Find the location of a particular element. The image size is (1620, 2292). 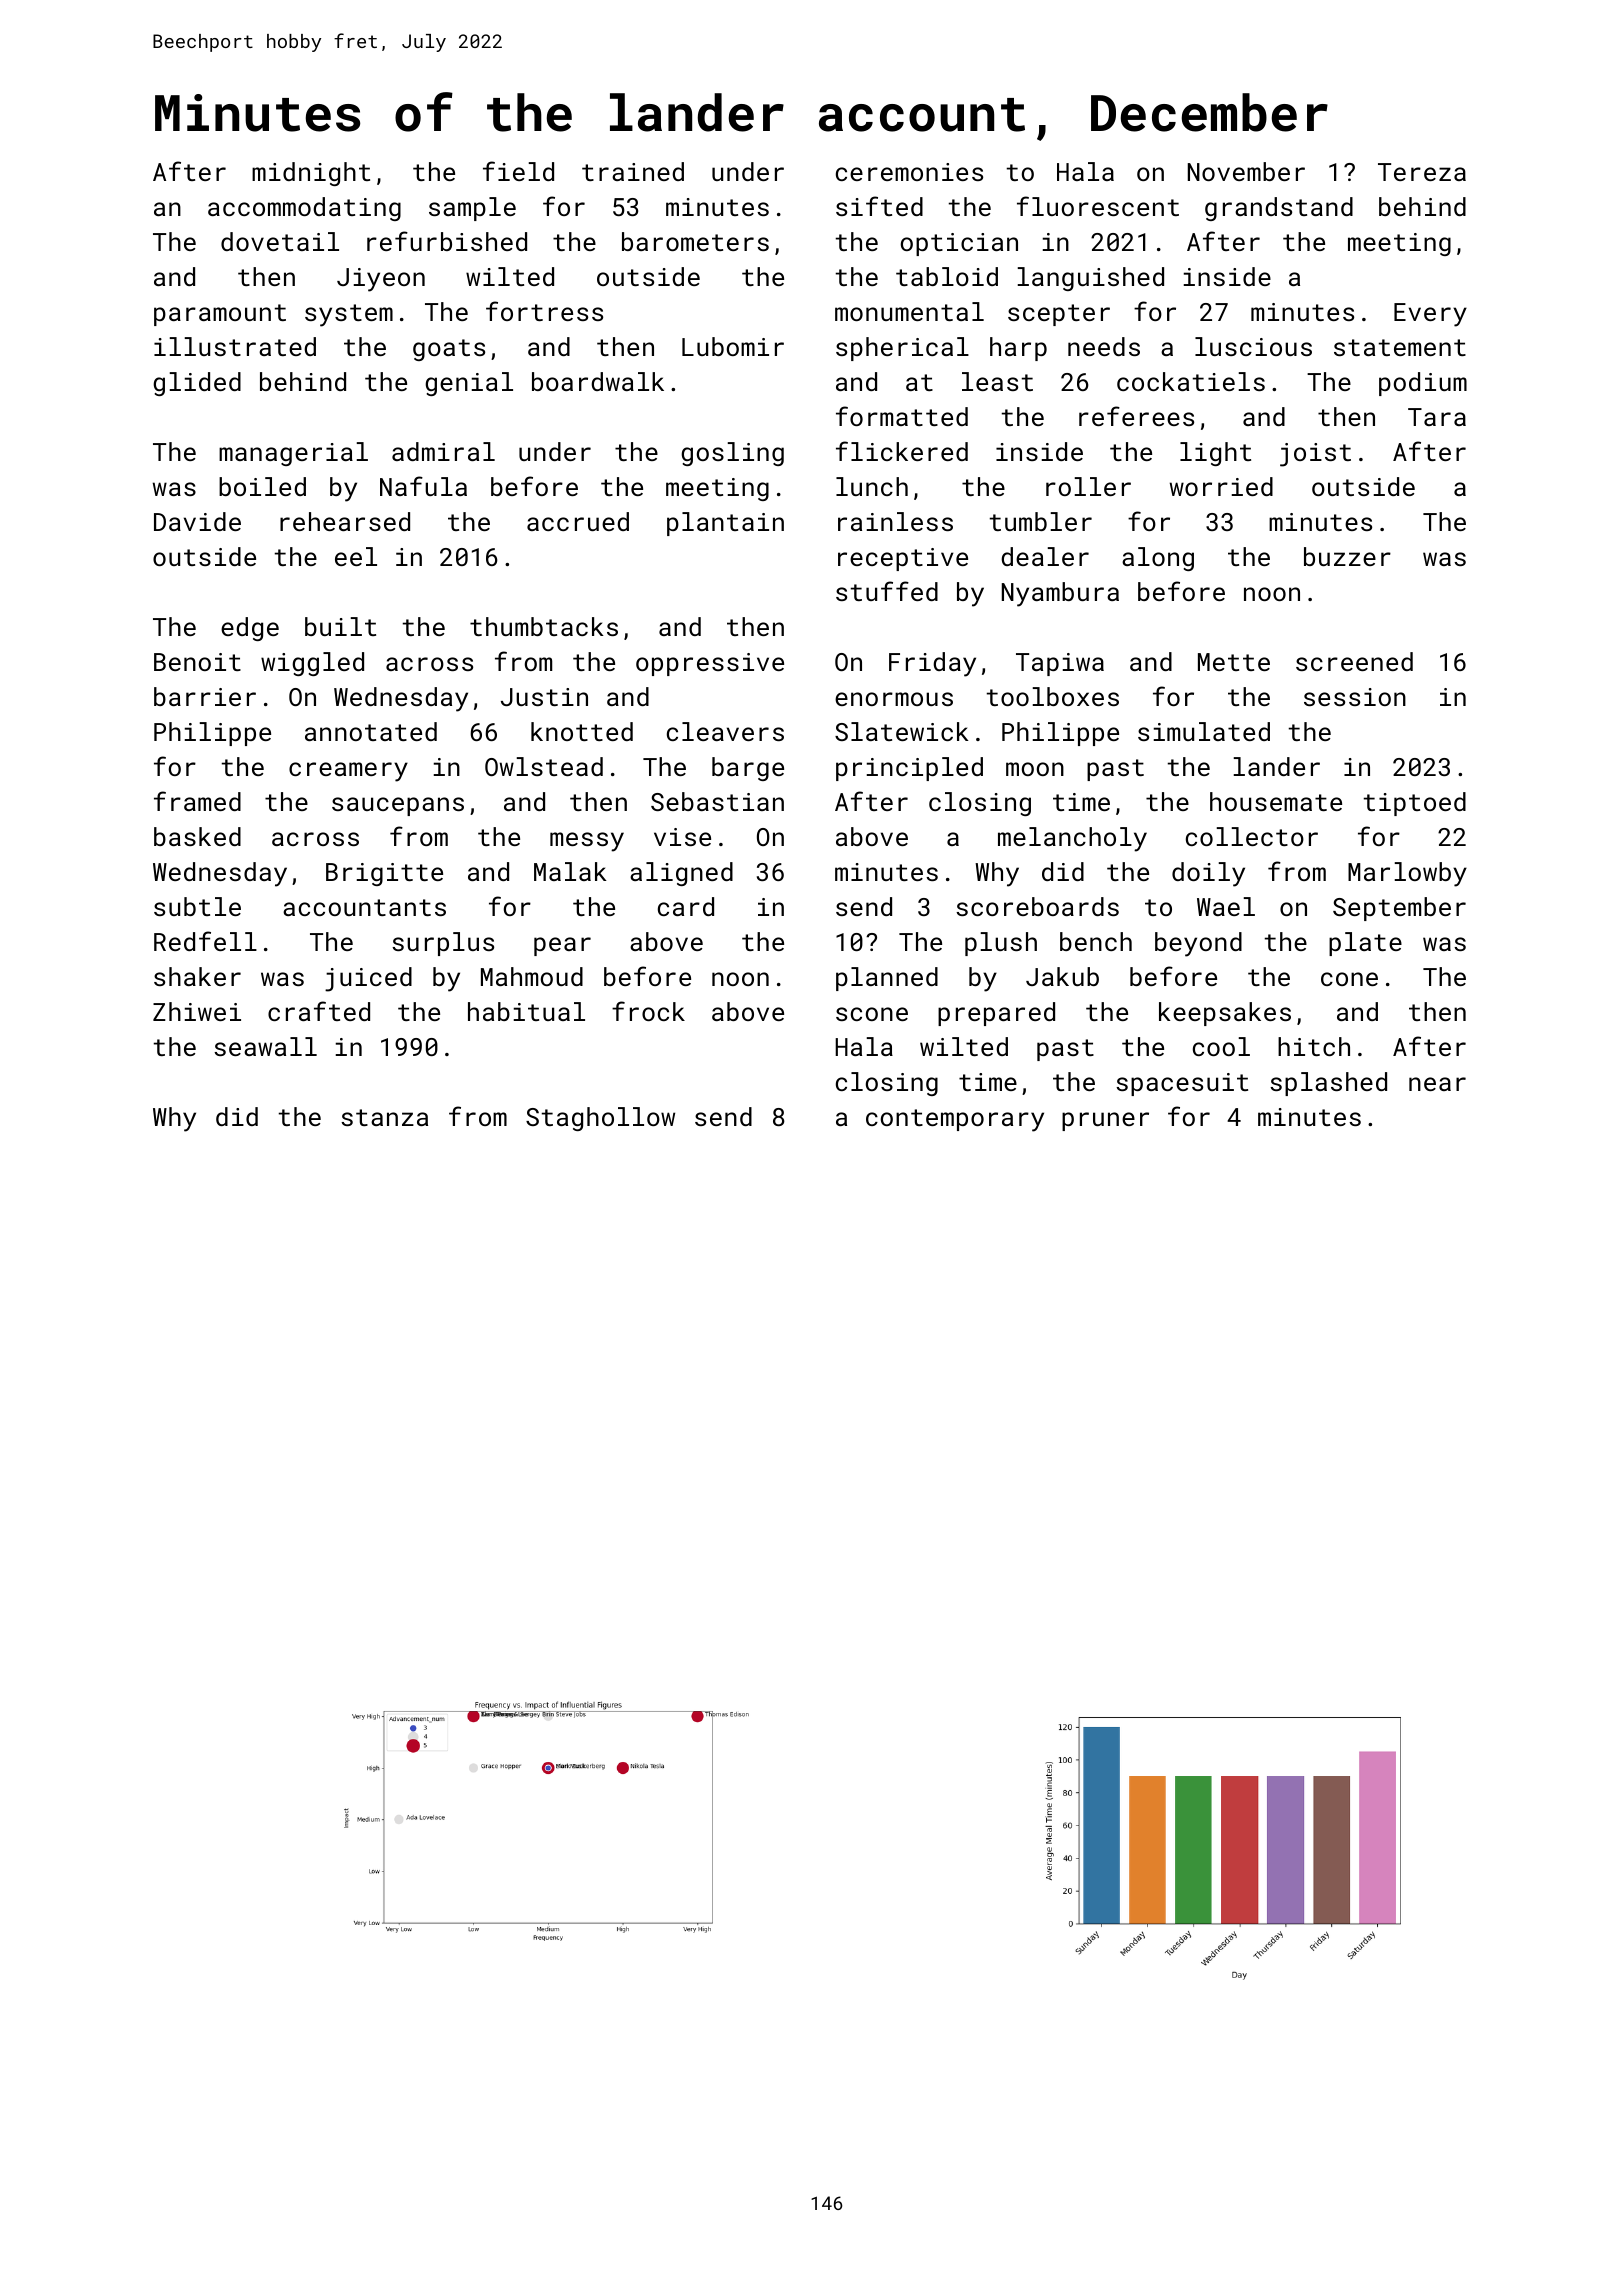

admiral is located at coordinates (443, 451).
